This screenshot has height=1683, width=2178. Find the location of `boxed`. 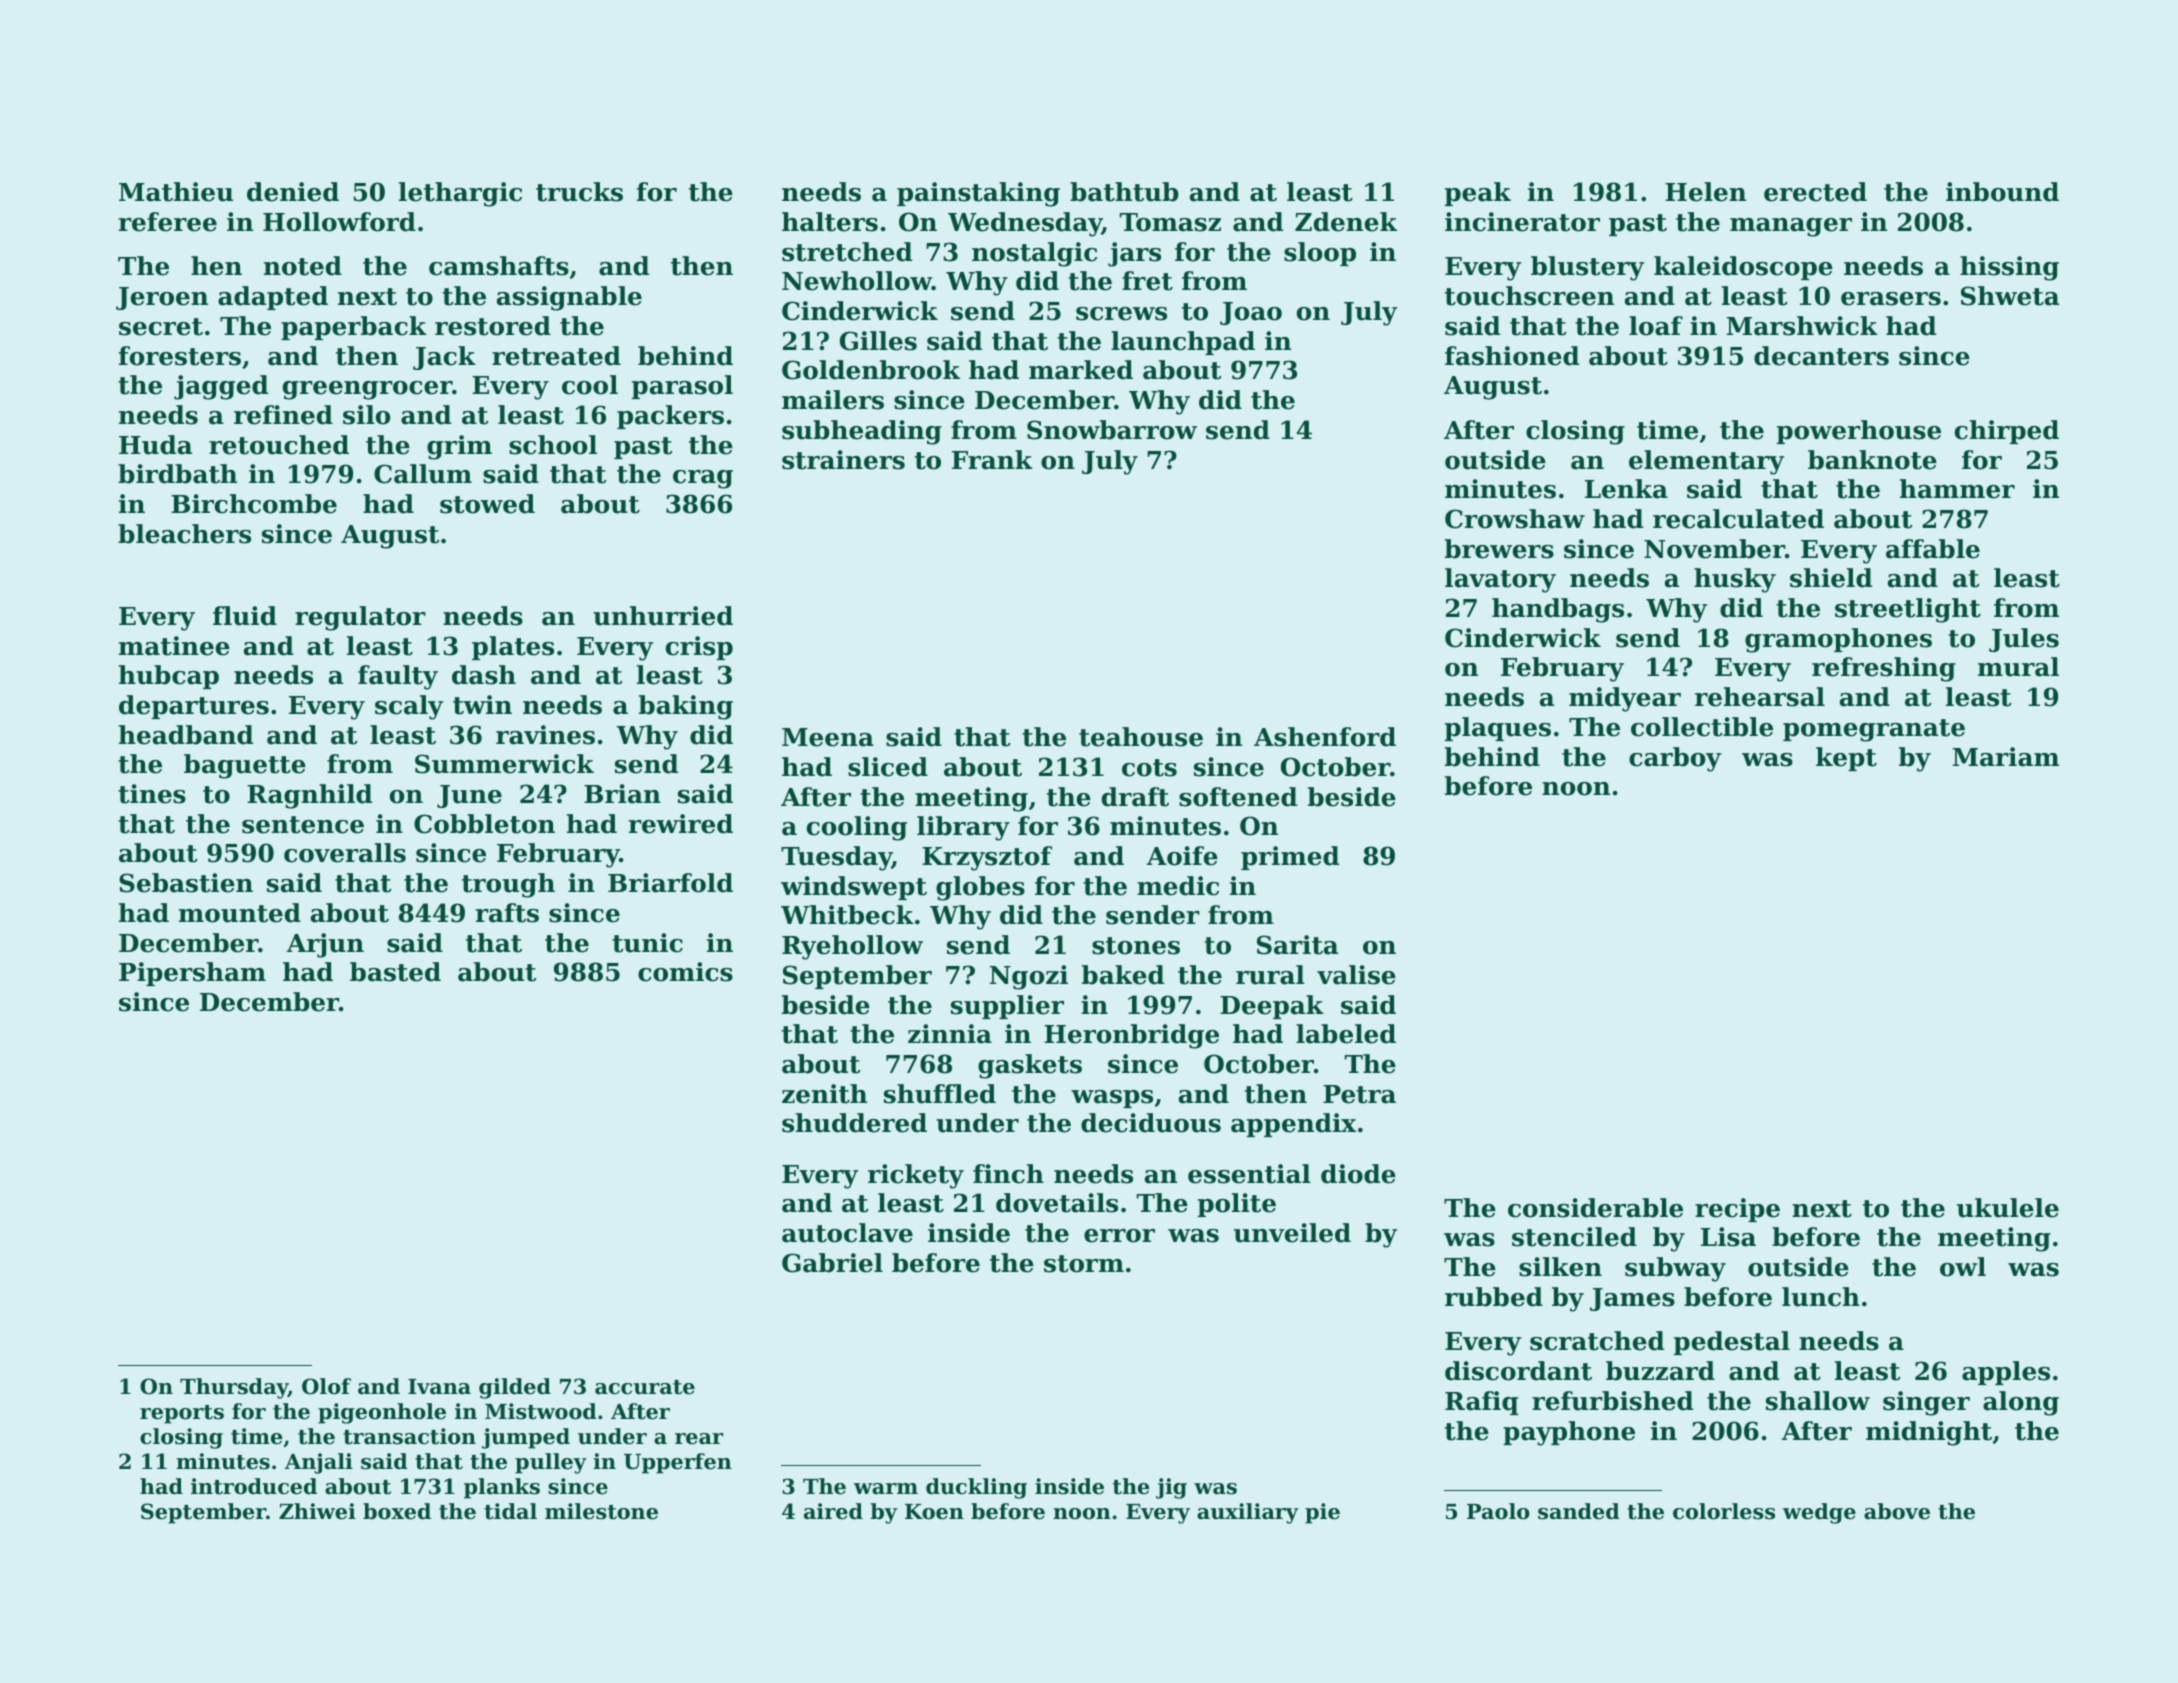

boxed is located at coordinates (397, 1511).
